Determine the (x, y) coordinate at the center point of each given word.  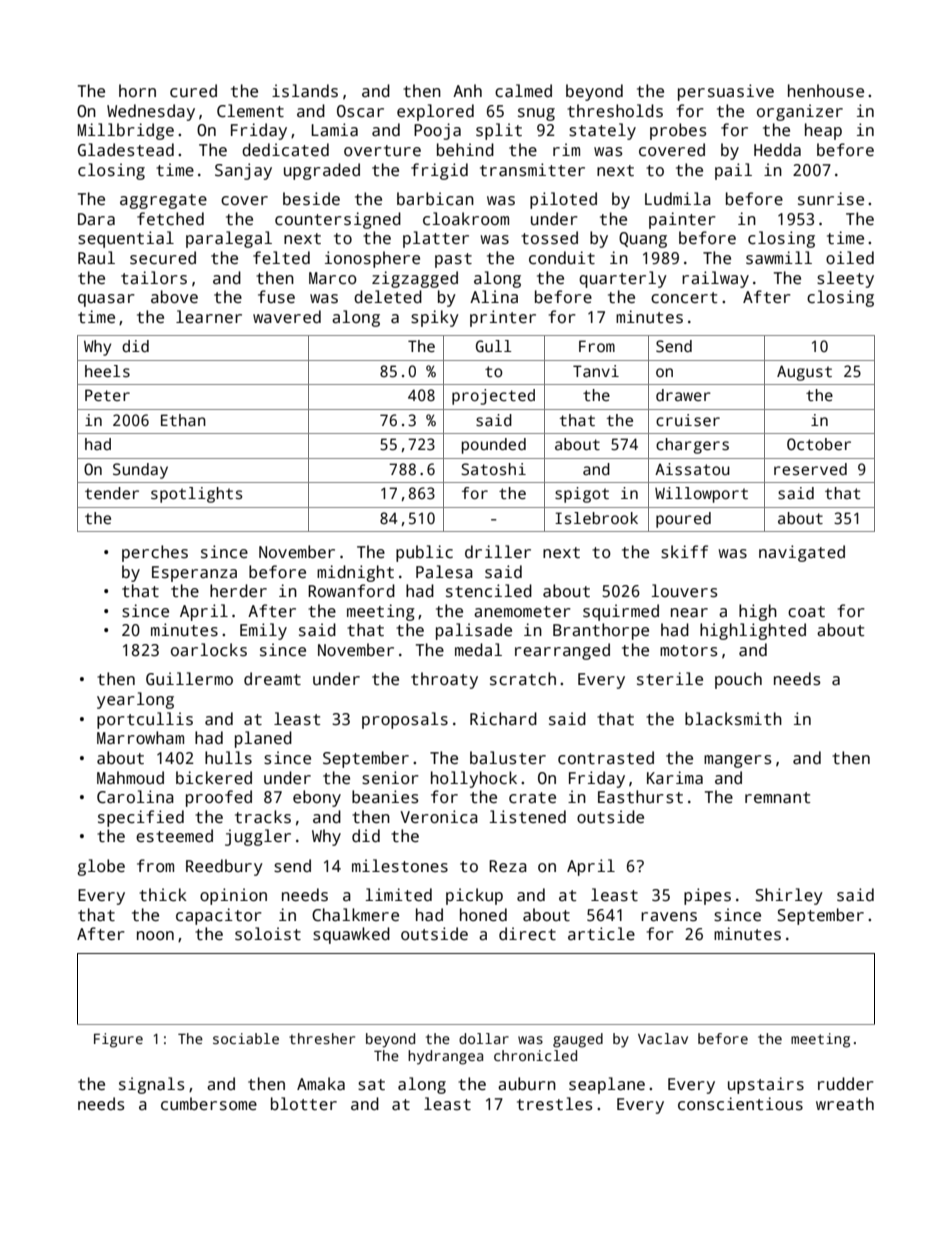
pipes (707, 896)
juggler (258, 837)
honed (483, 914)
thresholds (615, 111)
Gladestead (126, 150)
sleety (845, 279)
